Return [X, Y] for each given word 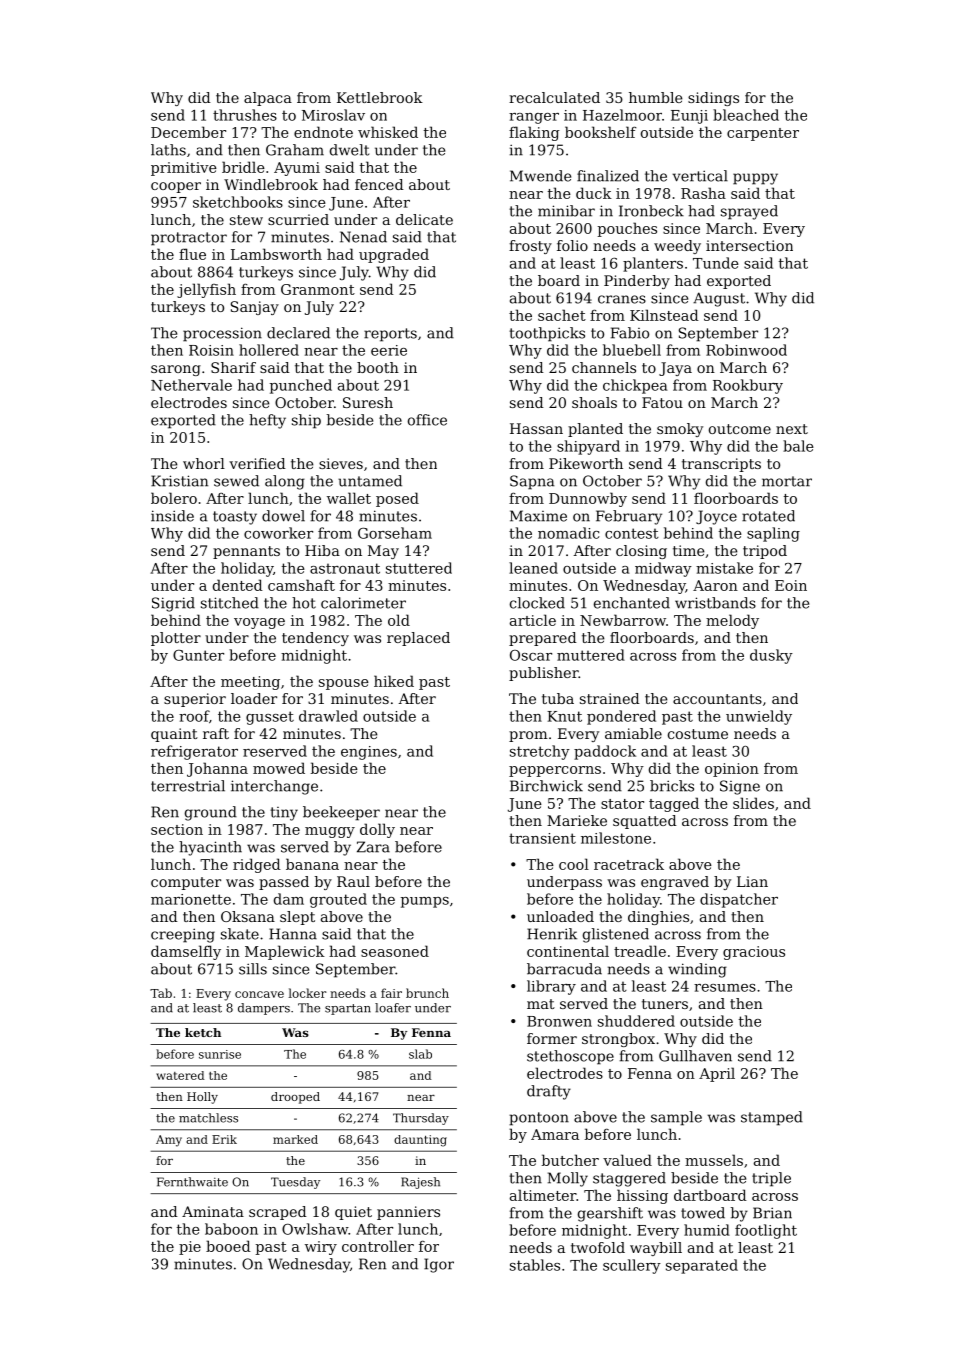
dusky [771, 656]
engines [369, 753]
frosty [530, 247]
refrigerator [194, 752]
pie [190, 1248]
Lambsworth [276, 254]
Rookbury [748, 386]
